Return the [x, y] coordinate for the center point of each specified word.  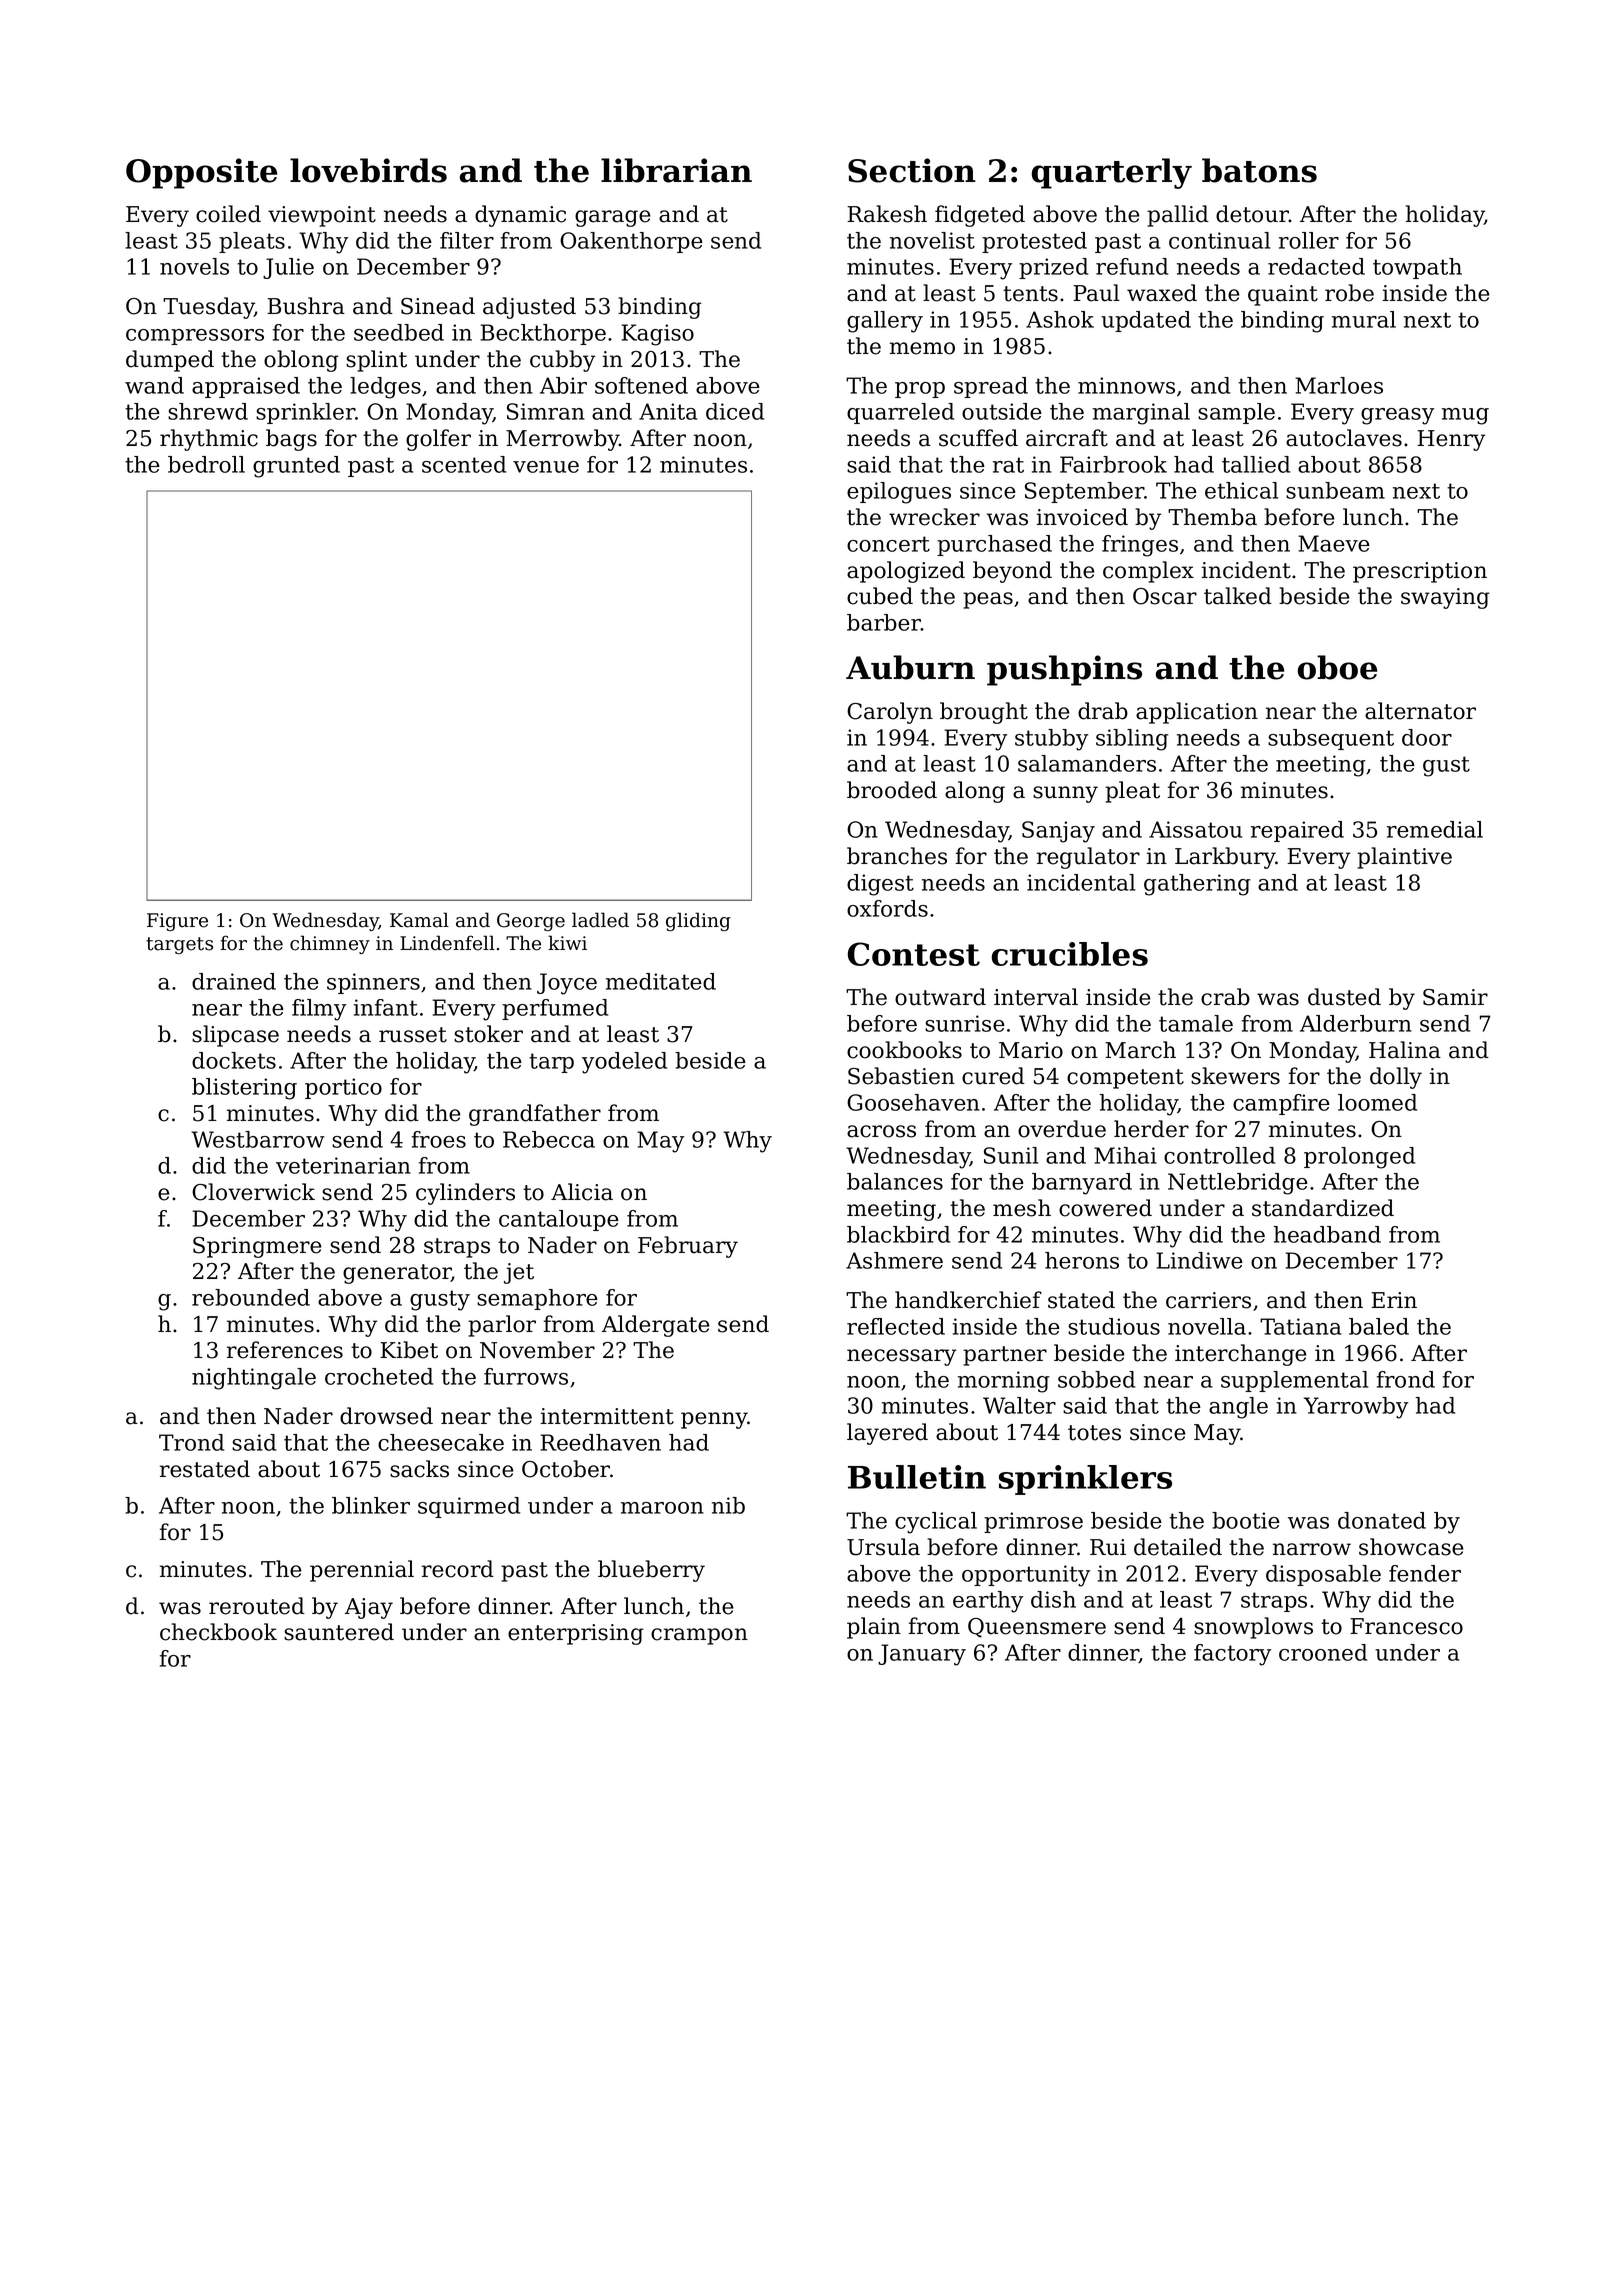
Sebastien [901, 1076]
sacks [419, 1469]
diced [735, 411]
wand [154, 385]
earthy [988, 1602]
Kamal [419, 920]
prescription [1420, 572]
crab [1225, 997]
